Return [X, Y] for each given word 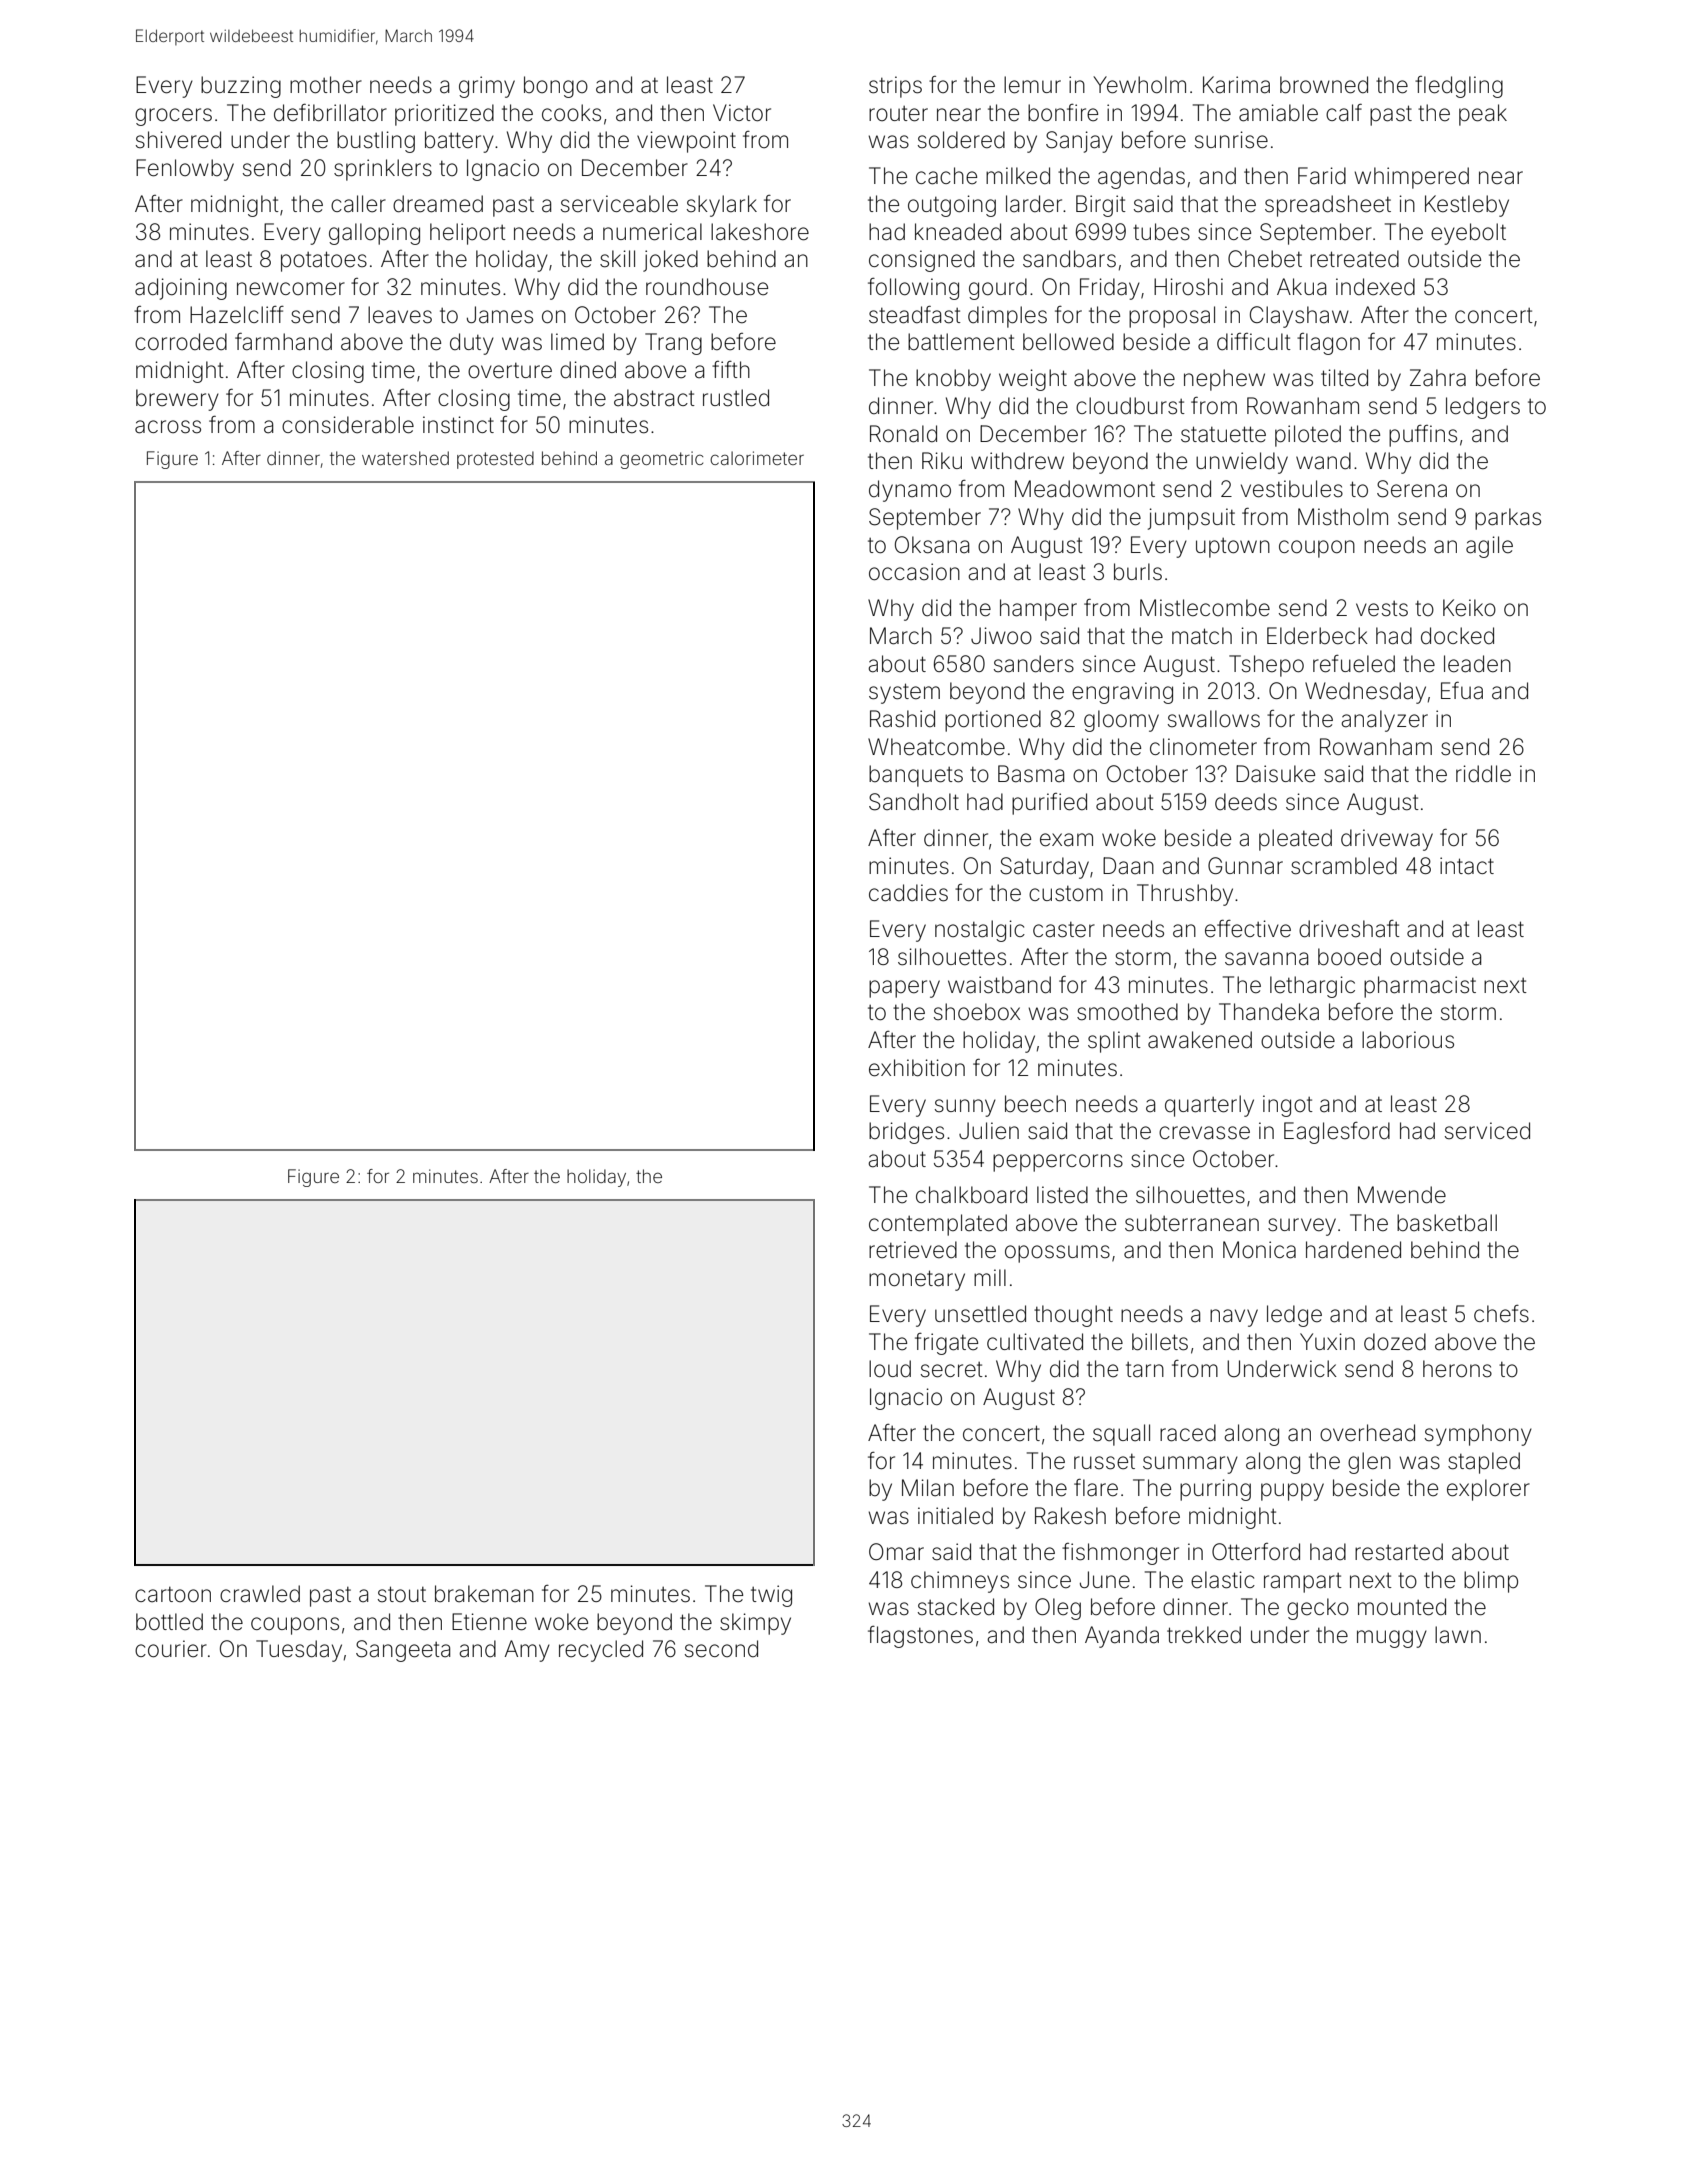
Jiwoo [1001, 636]
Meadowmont [1085, 489]
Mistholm [1343, 517]
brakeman [484, 1594]
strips [895, 87]
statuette [1223, 434]
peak [1483, 115]
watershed [405, 458]
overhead [1367, 1433]
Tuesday [299, 1651]
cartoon [173, 1595]
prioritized [444, 115]
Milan [928, 1488]
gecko [1318, 1609]
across [168, 427]
